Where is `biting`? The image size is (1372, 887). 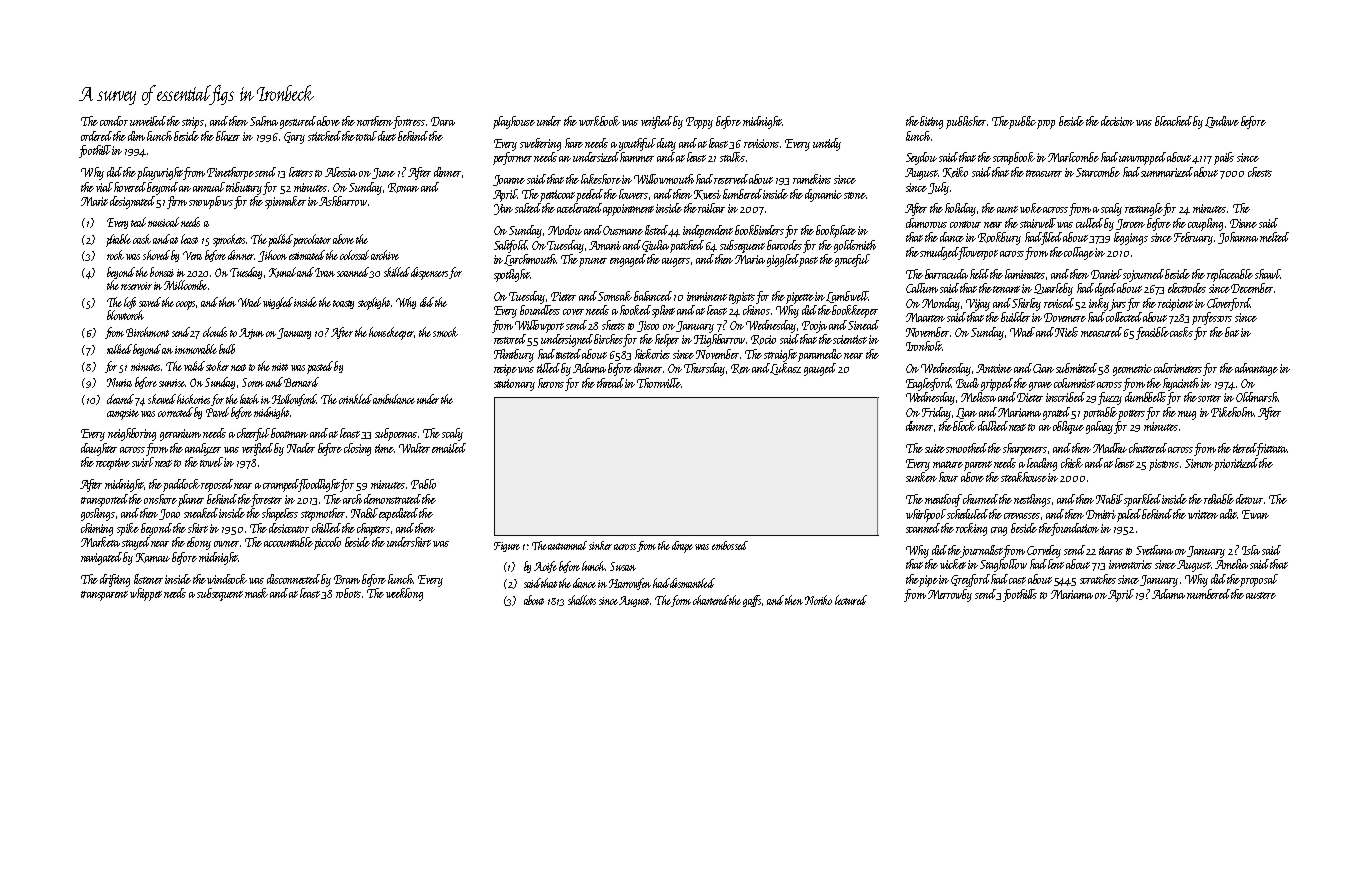 biting is located at coordinates (931, 122).
